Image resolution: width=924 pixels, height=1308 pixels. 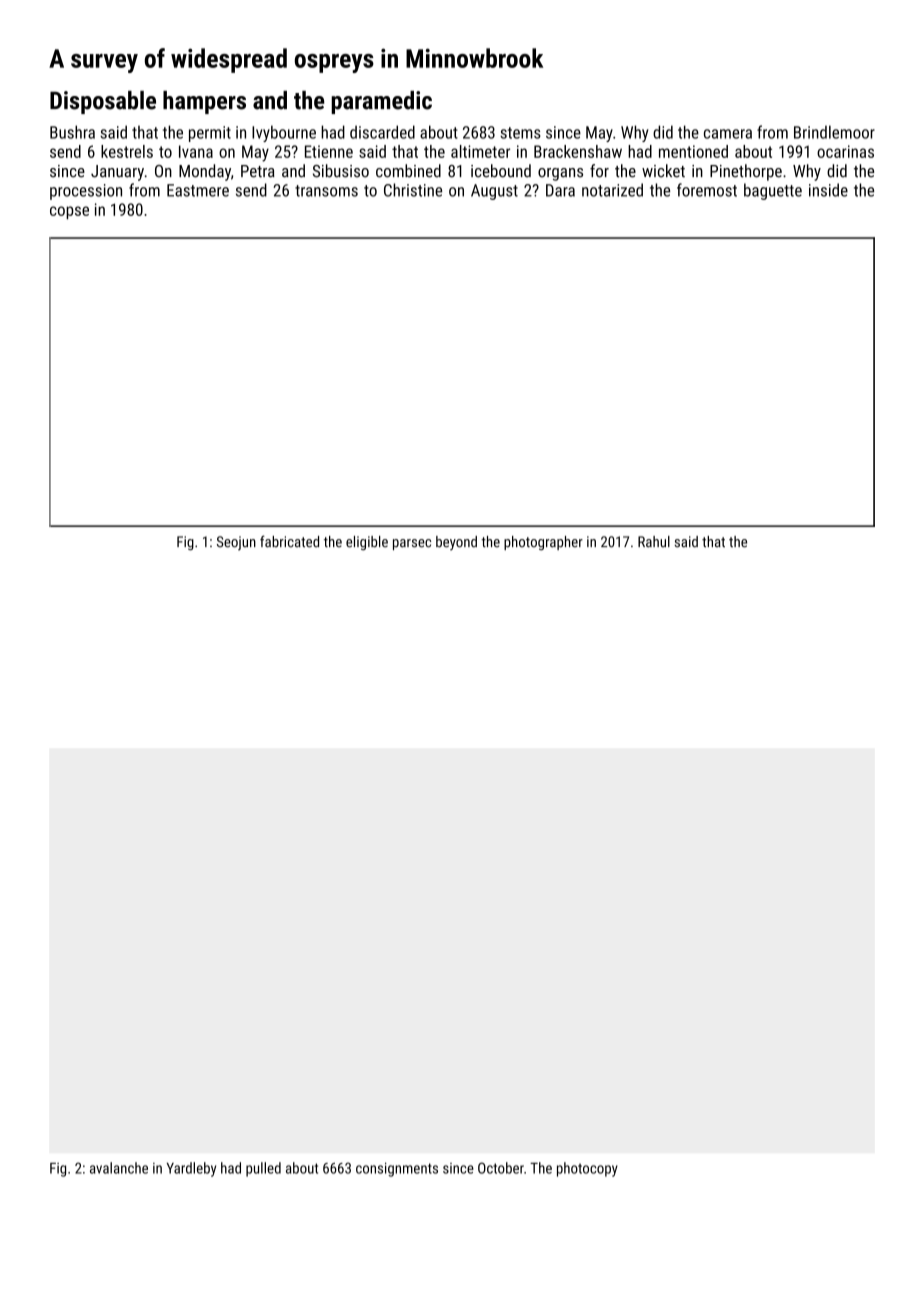 What do you see at coordinates (413, 190) in the document?
I see `Christine` at bounding box center [413, 190].
